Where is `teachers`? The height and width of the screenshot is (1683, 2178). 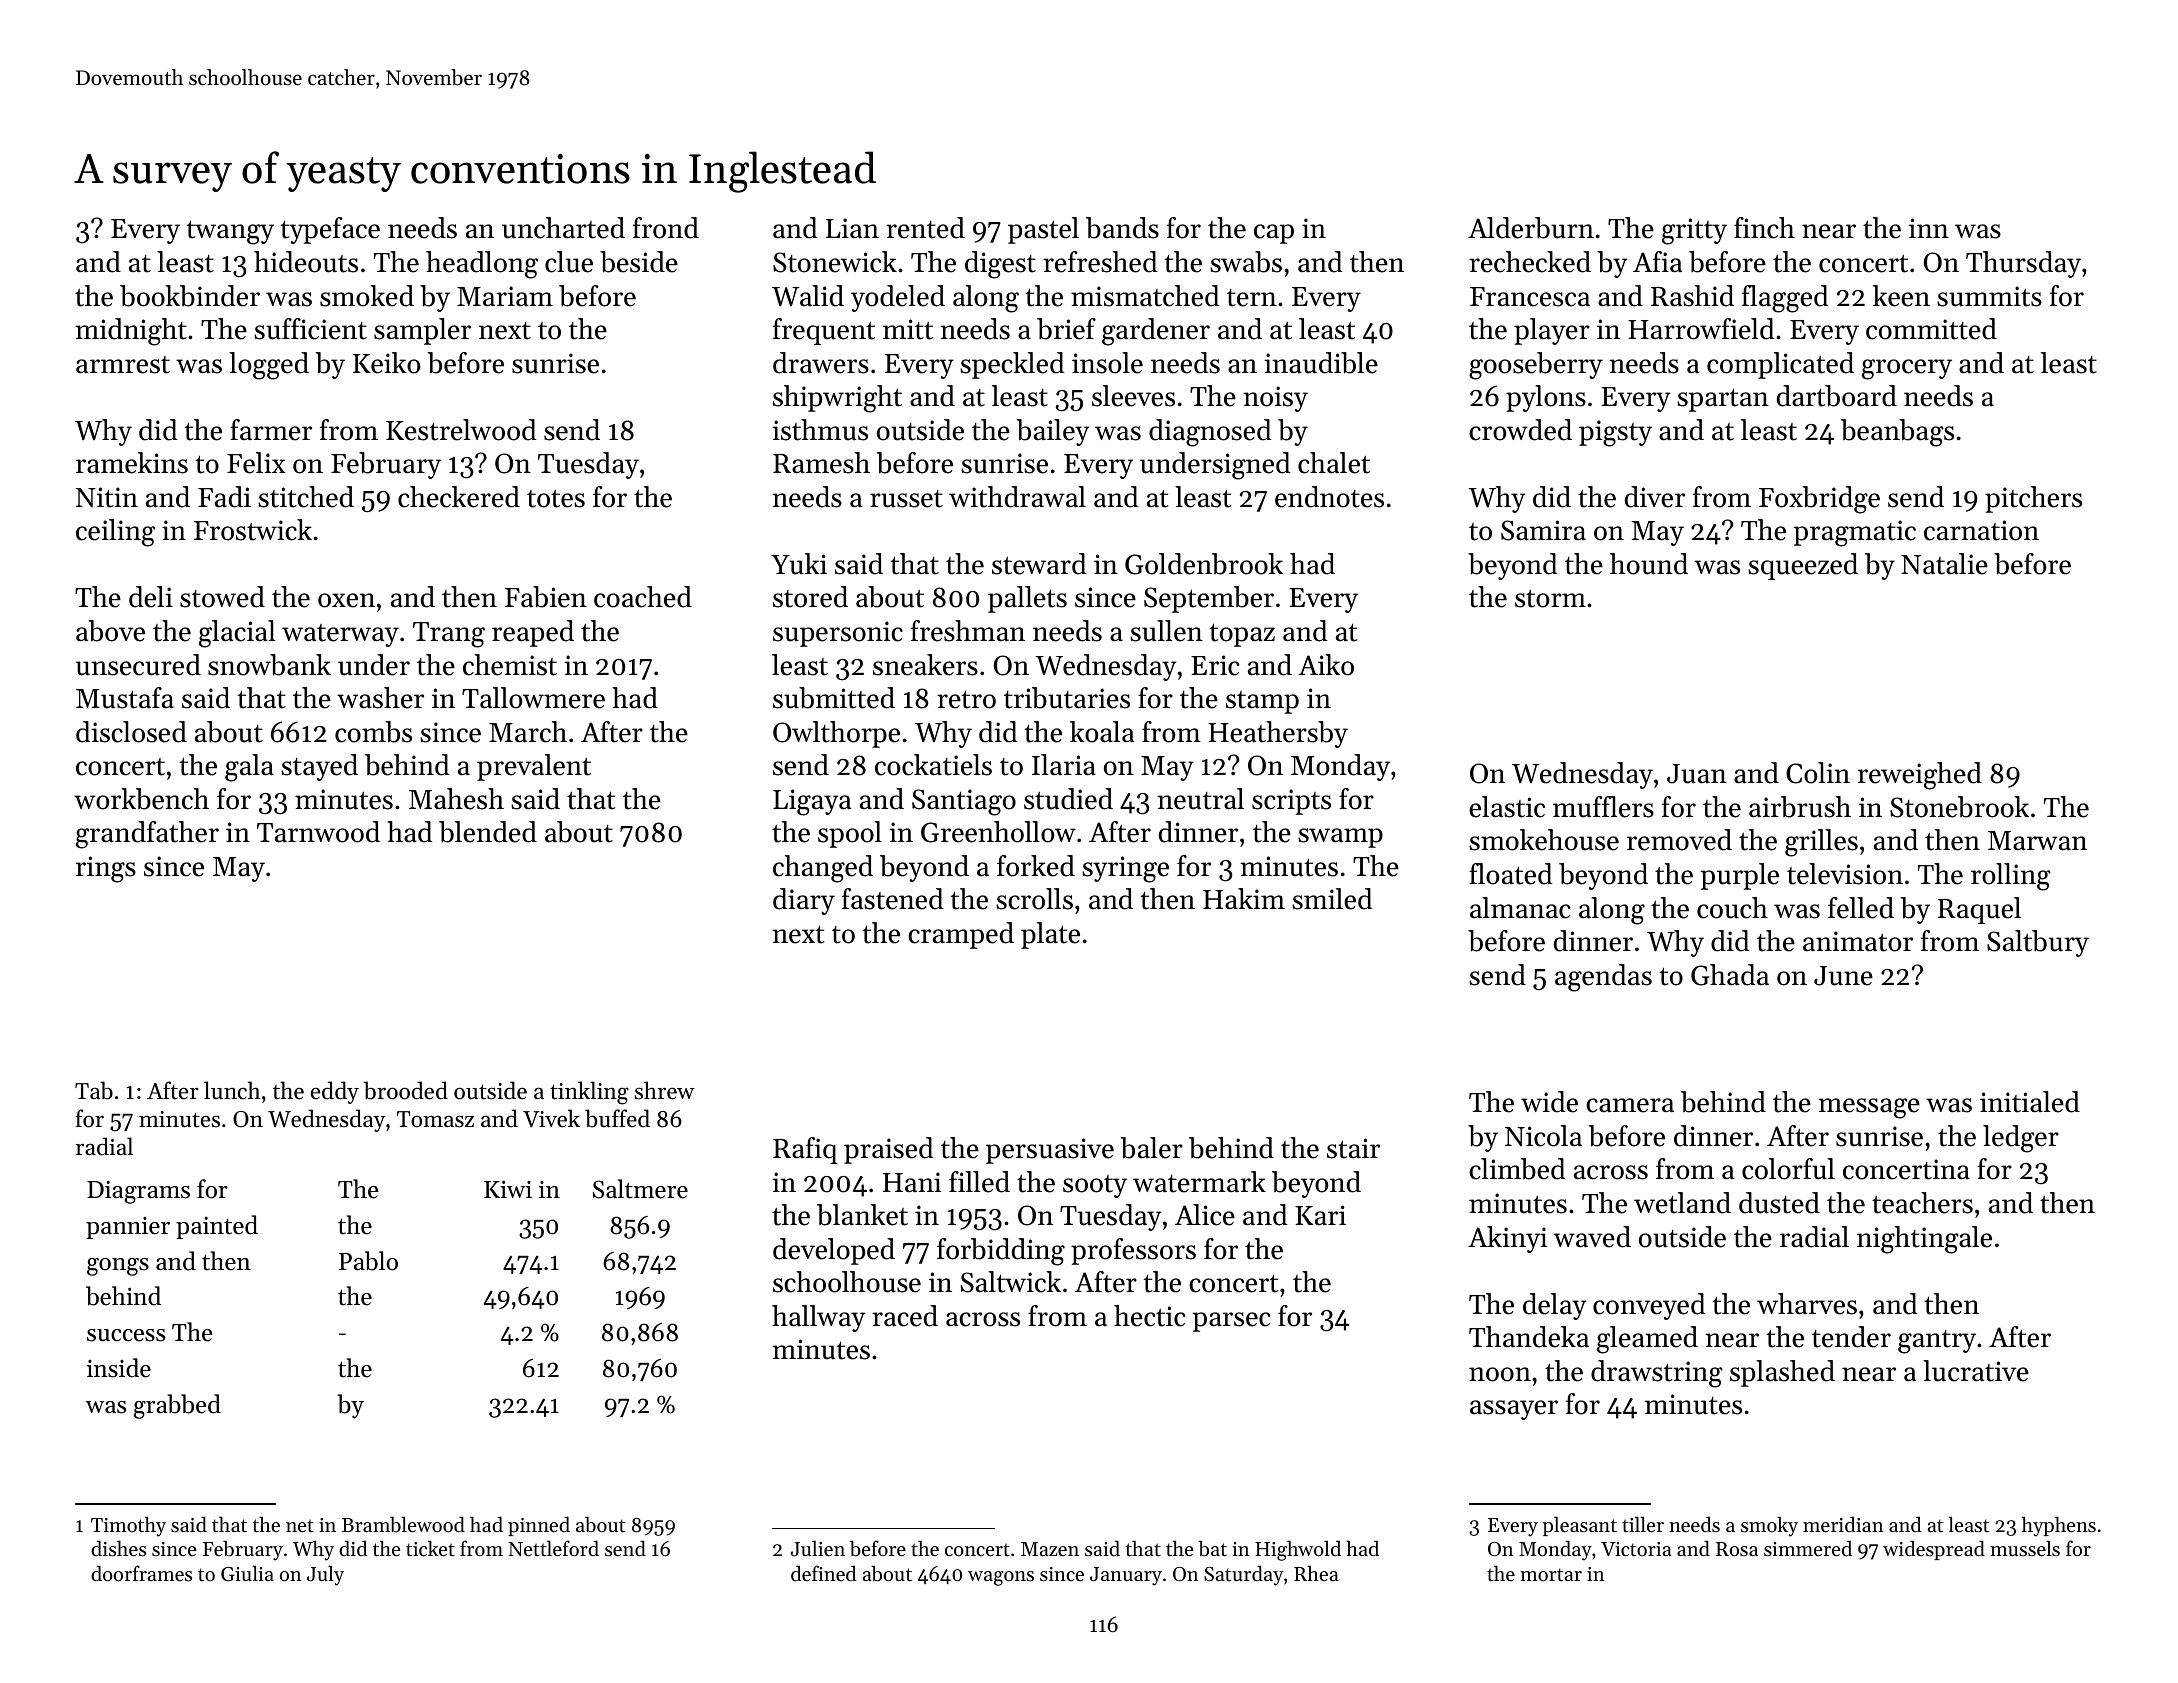 teachers is located at coordinates (1922, 1203).
